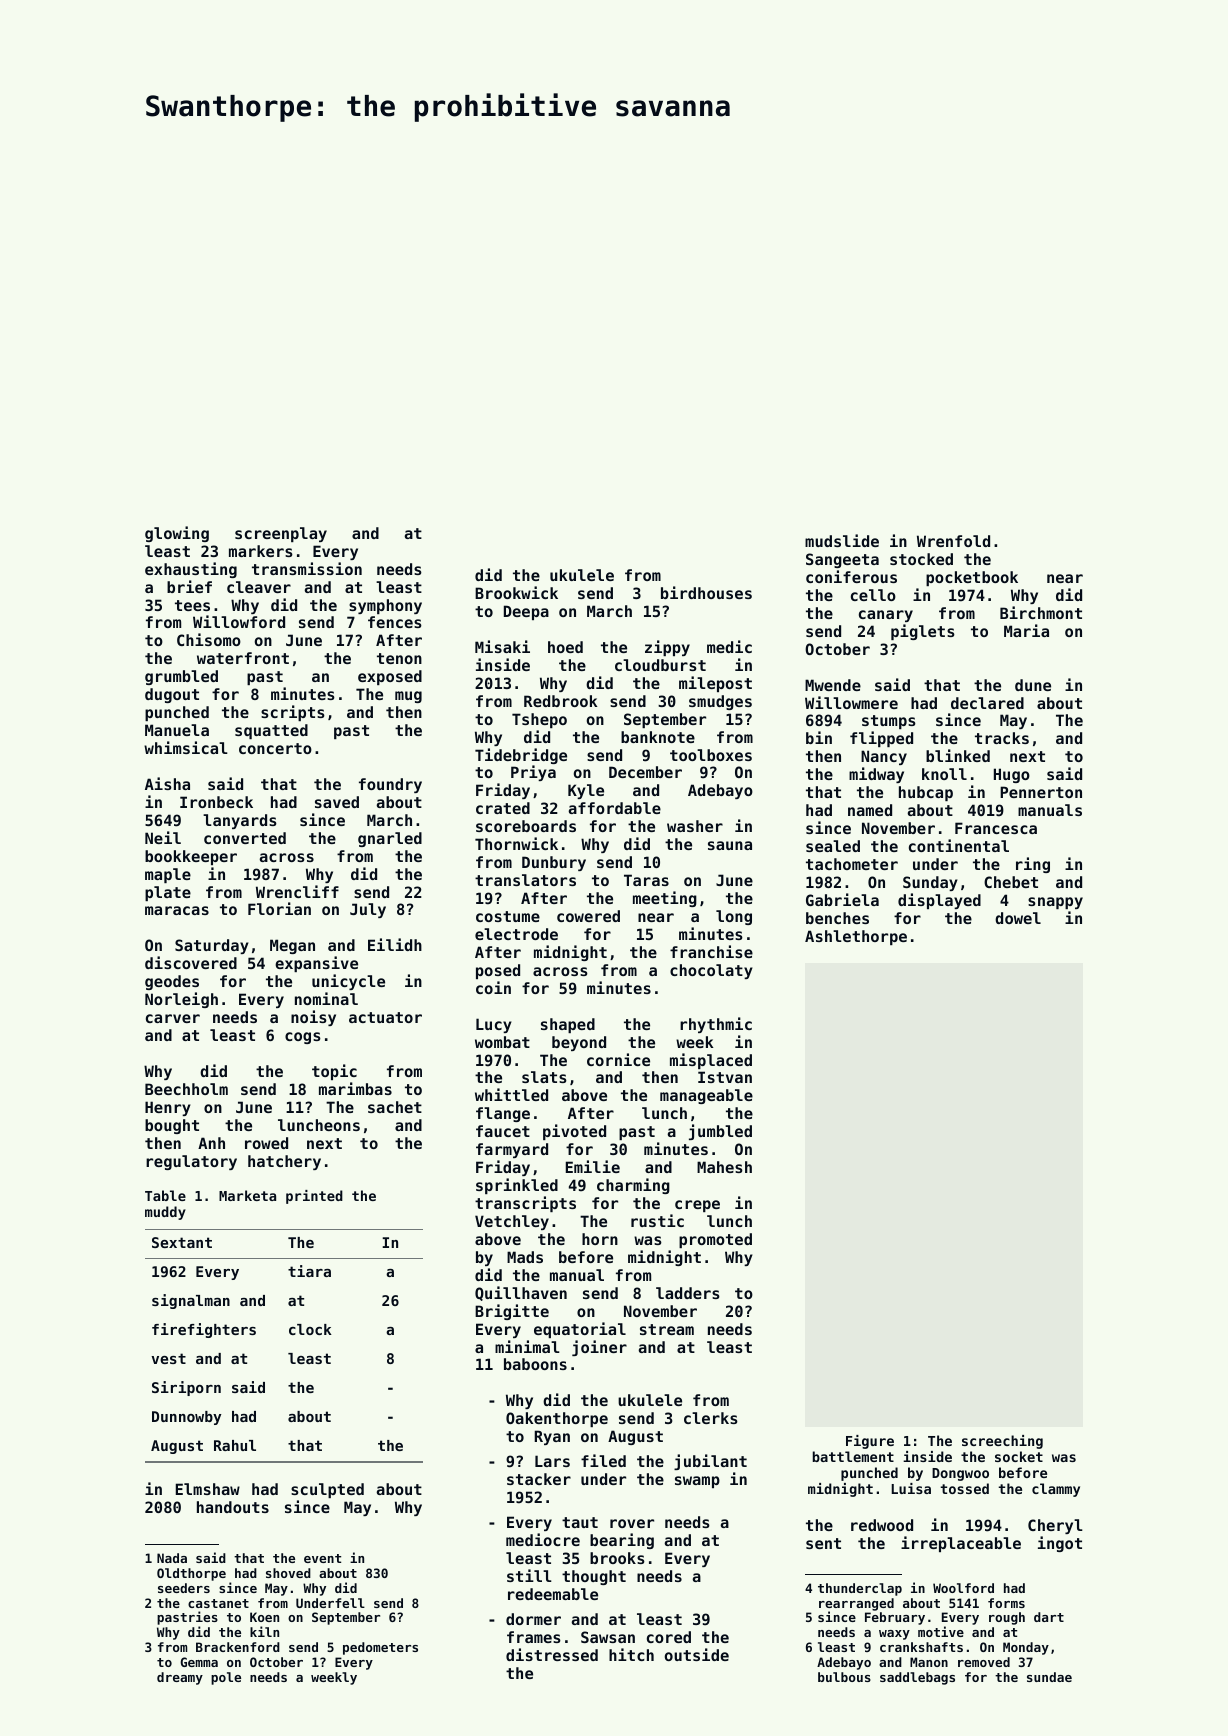  What do you see at coordinates (180, 1678) in the screenshot?
I see `dreamy` at bounding box center [180, 1678].
